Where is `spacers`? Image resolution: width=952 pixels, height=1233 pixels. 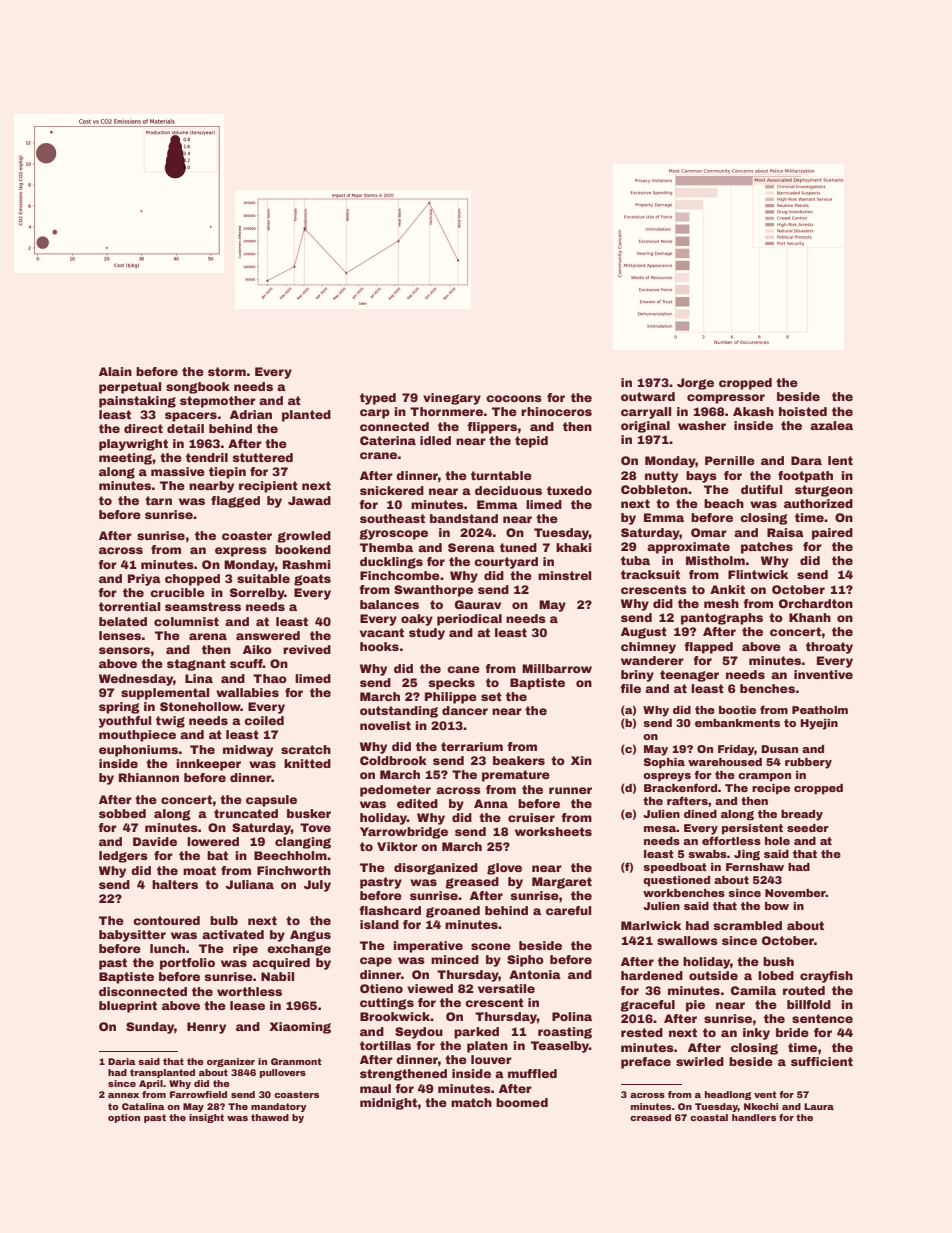 spacers is located at coordinates (191, 417).
